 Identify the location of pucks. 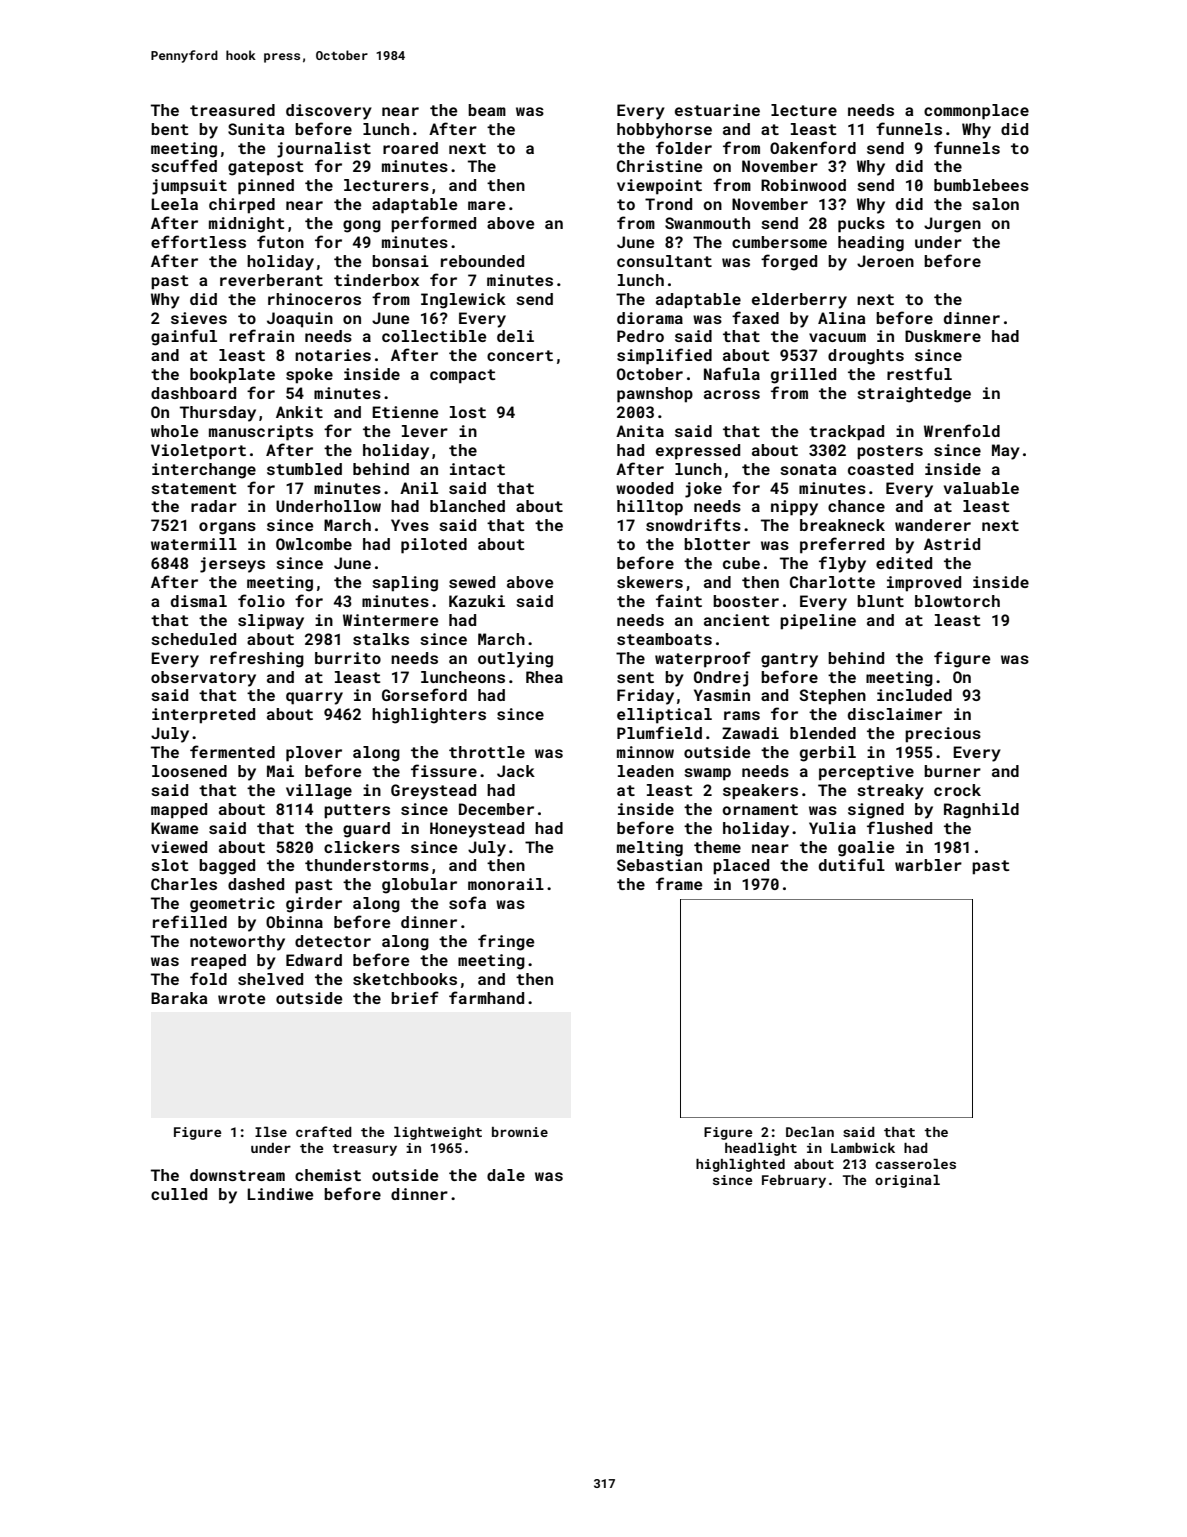
(861, 225).
